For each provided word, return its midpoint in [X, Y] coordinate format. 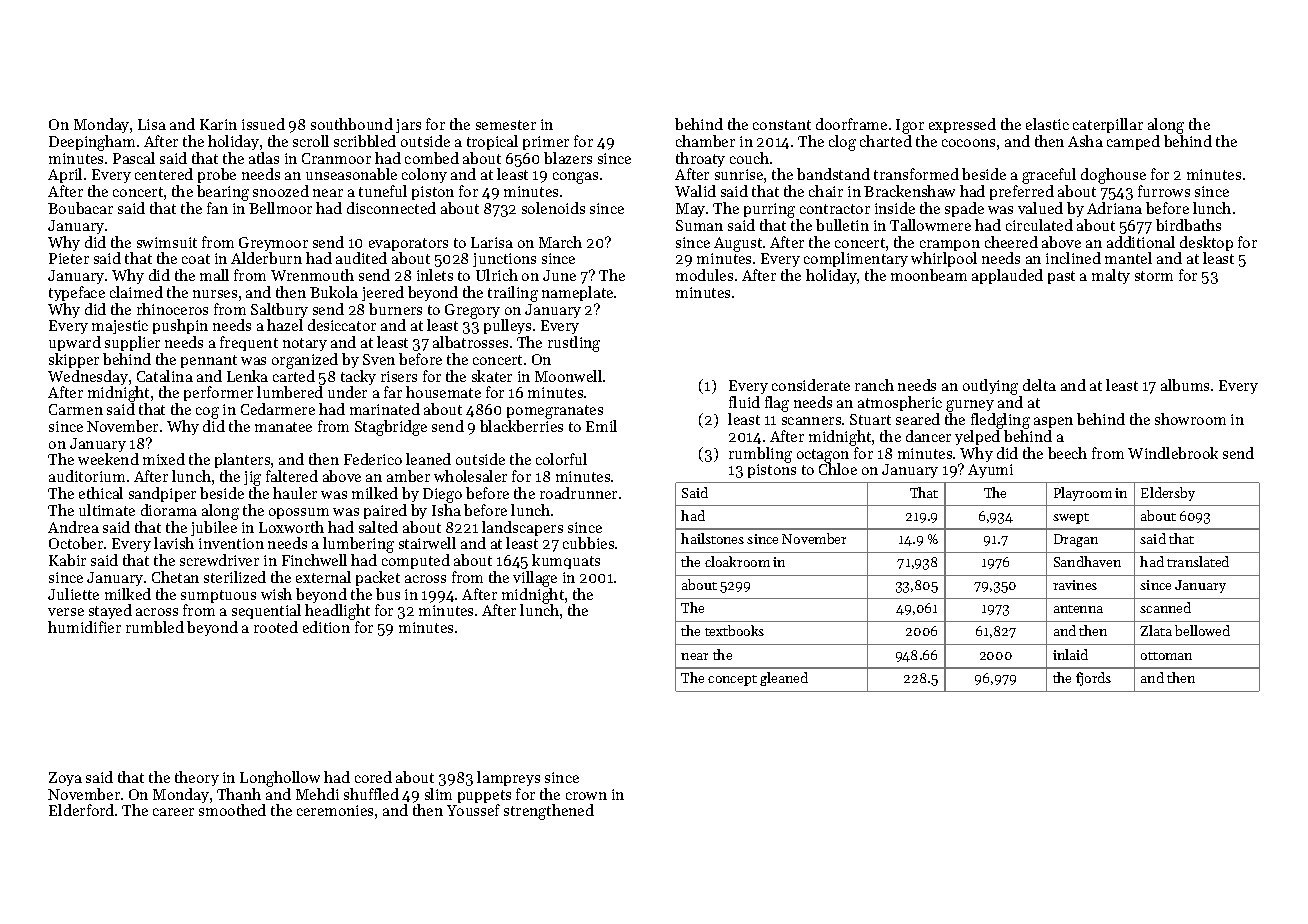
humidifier [84, 627]
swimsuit [167, 242]
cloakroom [737, 561]
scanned [1165, 607]
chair [826, 191]
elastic [1047, 124]
